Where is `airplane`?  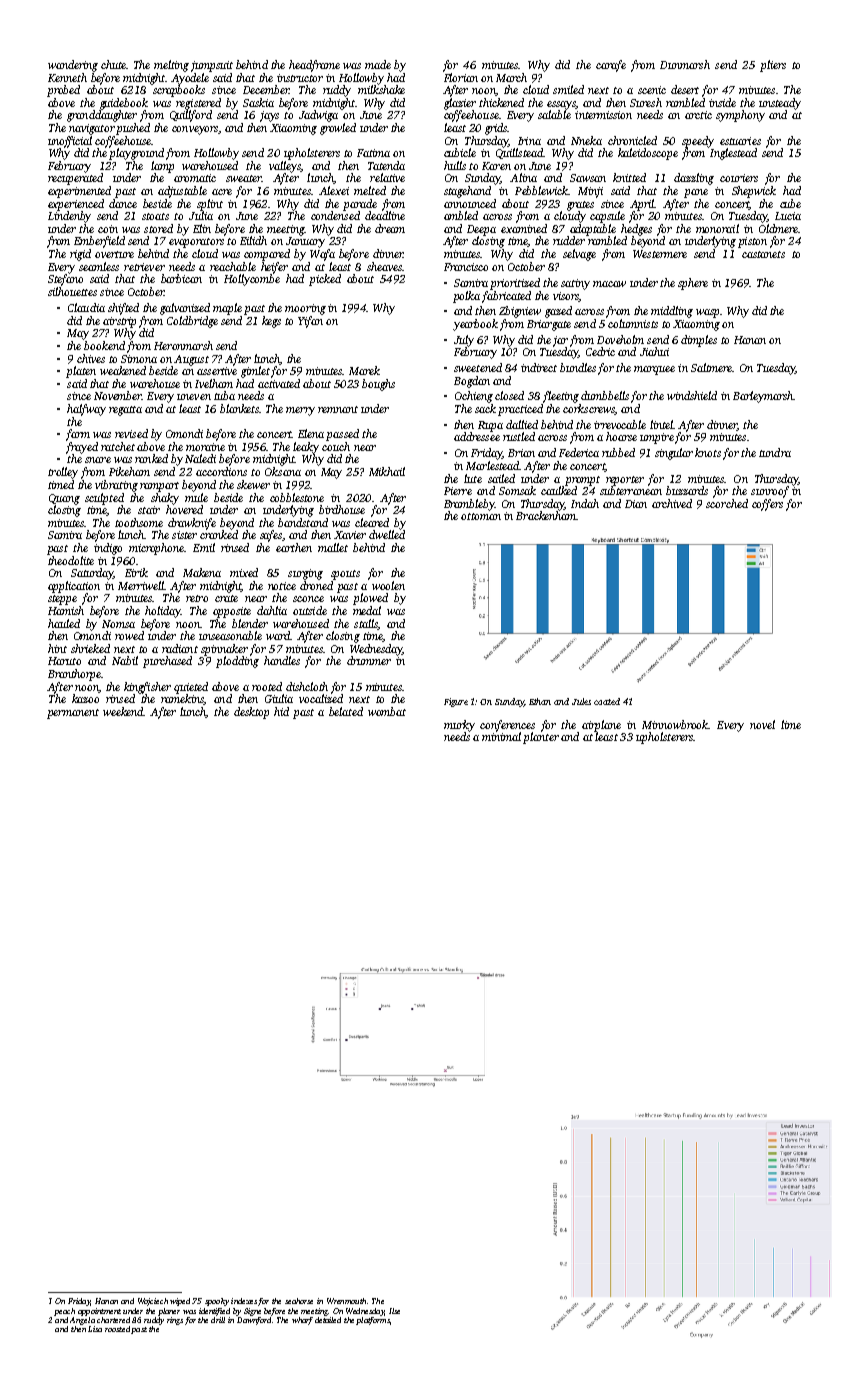 airplane is located at coordinates (601, 726).
